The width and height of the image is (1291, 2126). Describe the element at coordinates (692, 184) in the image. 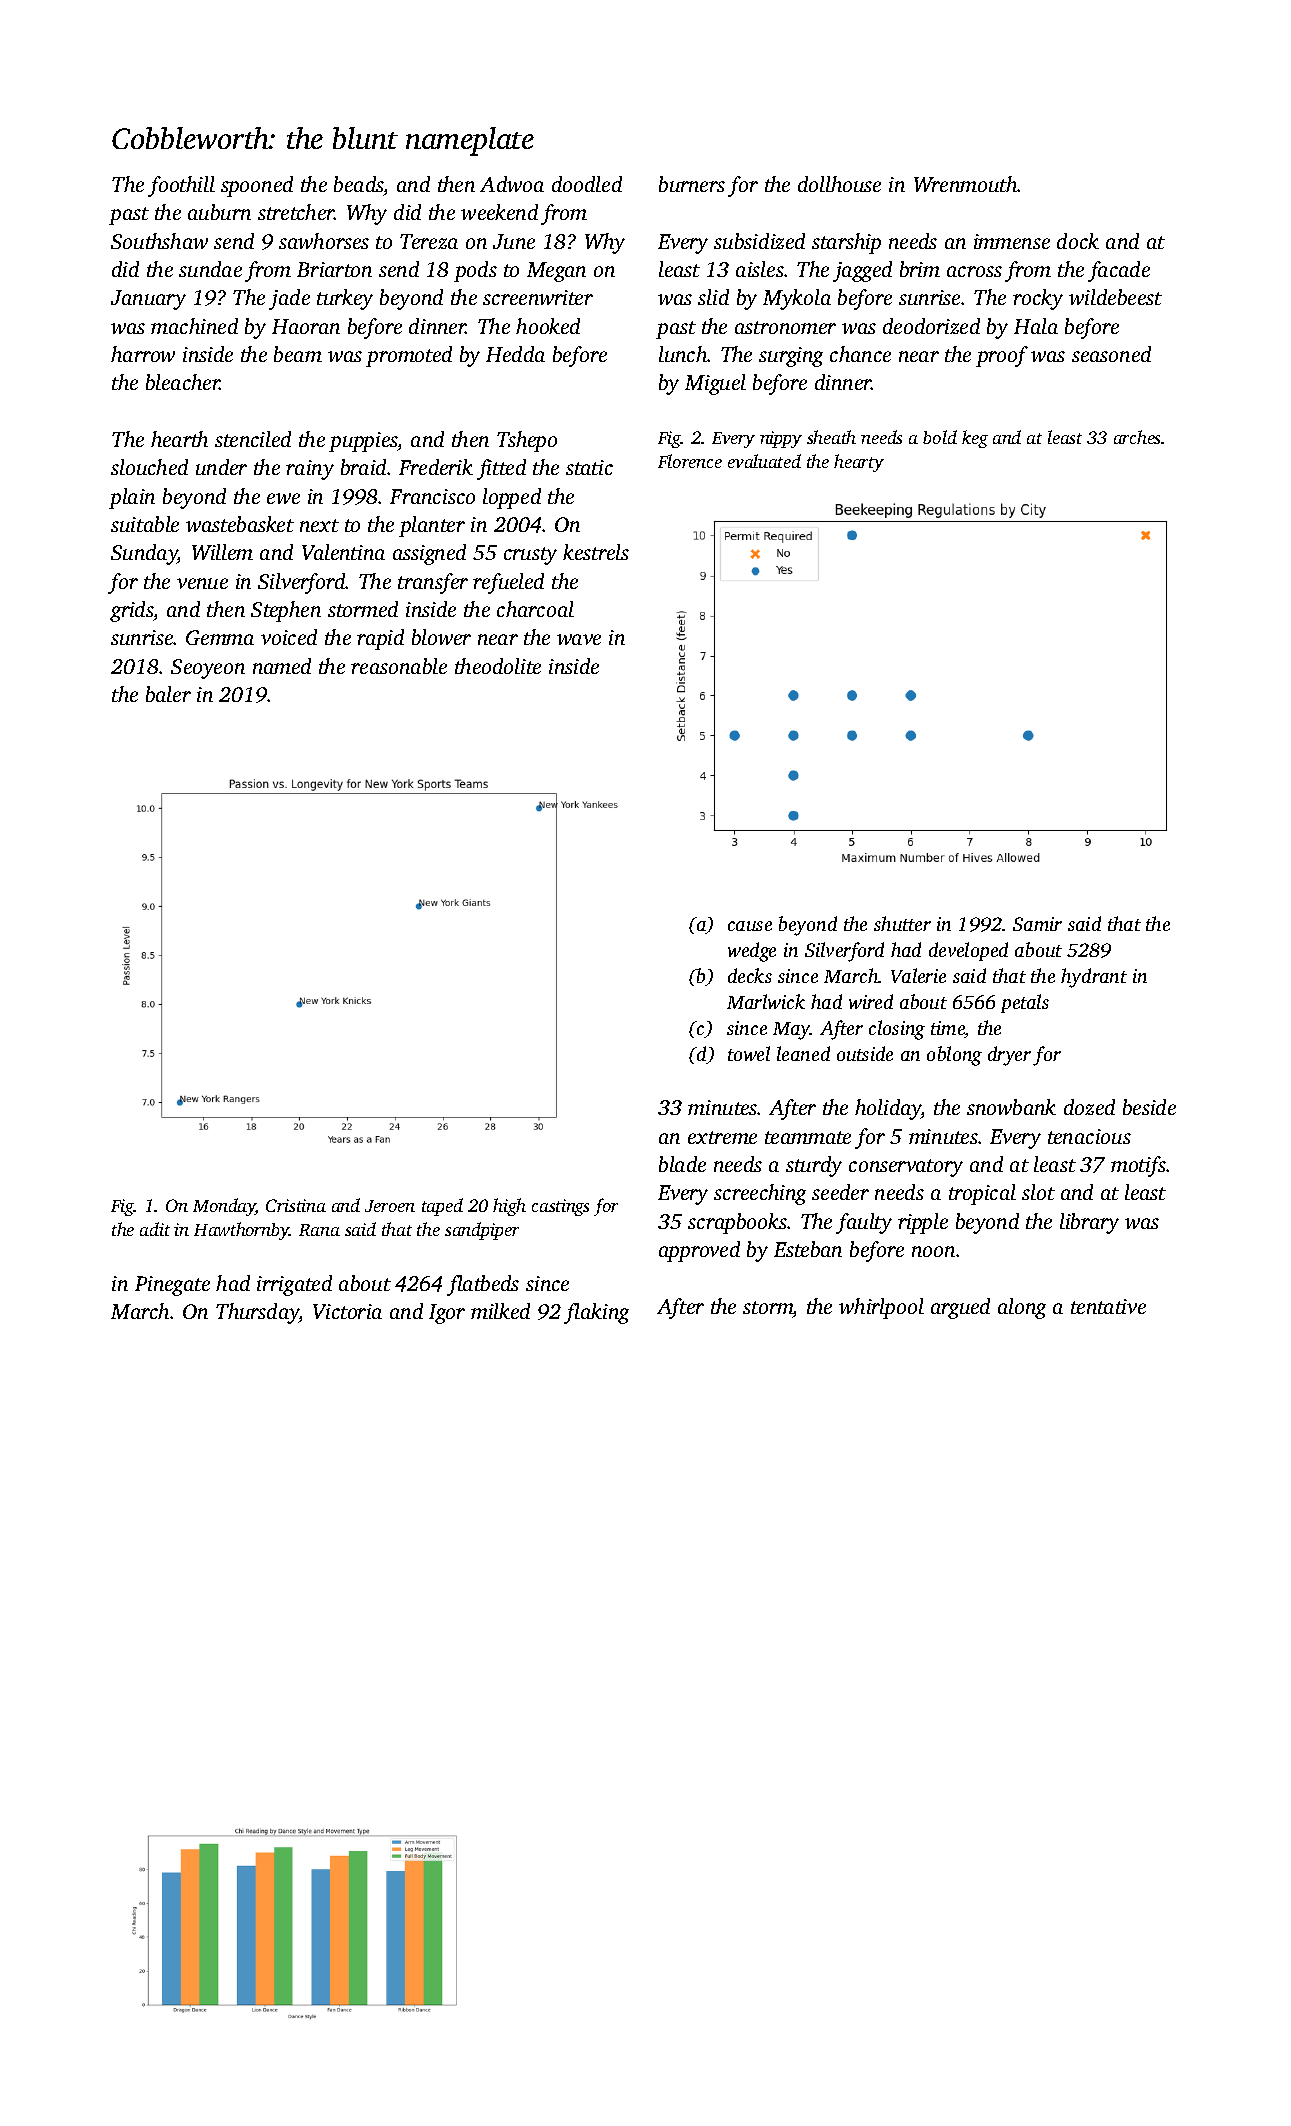

I see `burners` at that location.
